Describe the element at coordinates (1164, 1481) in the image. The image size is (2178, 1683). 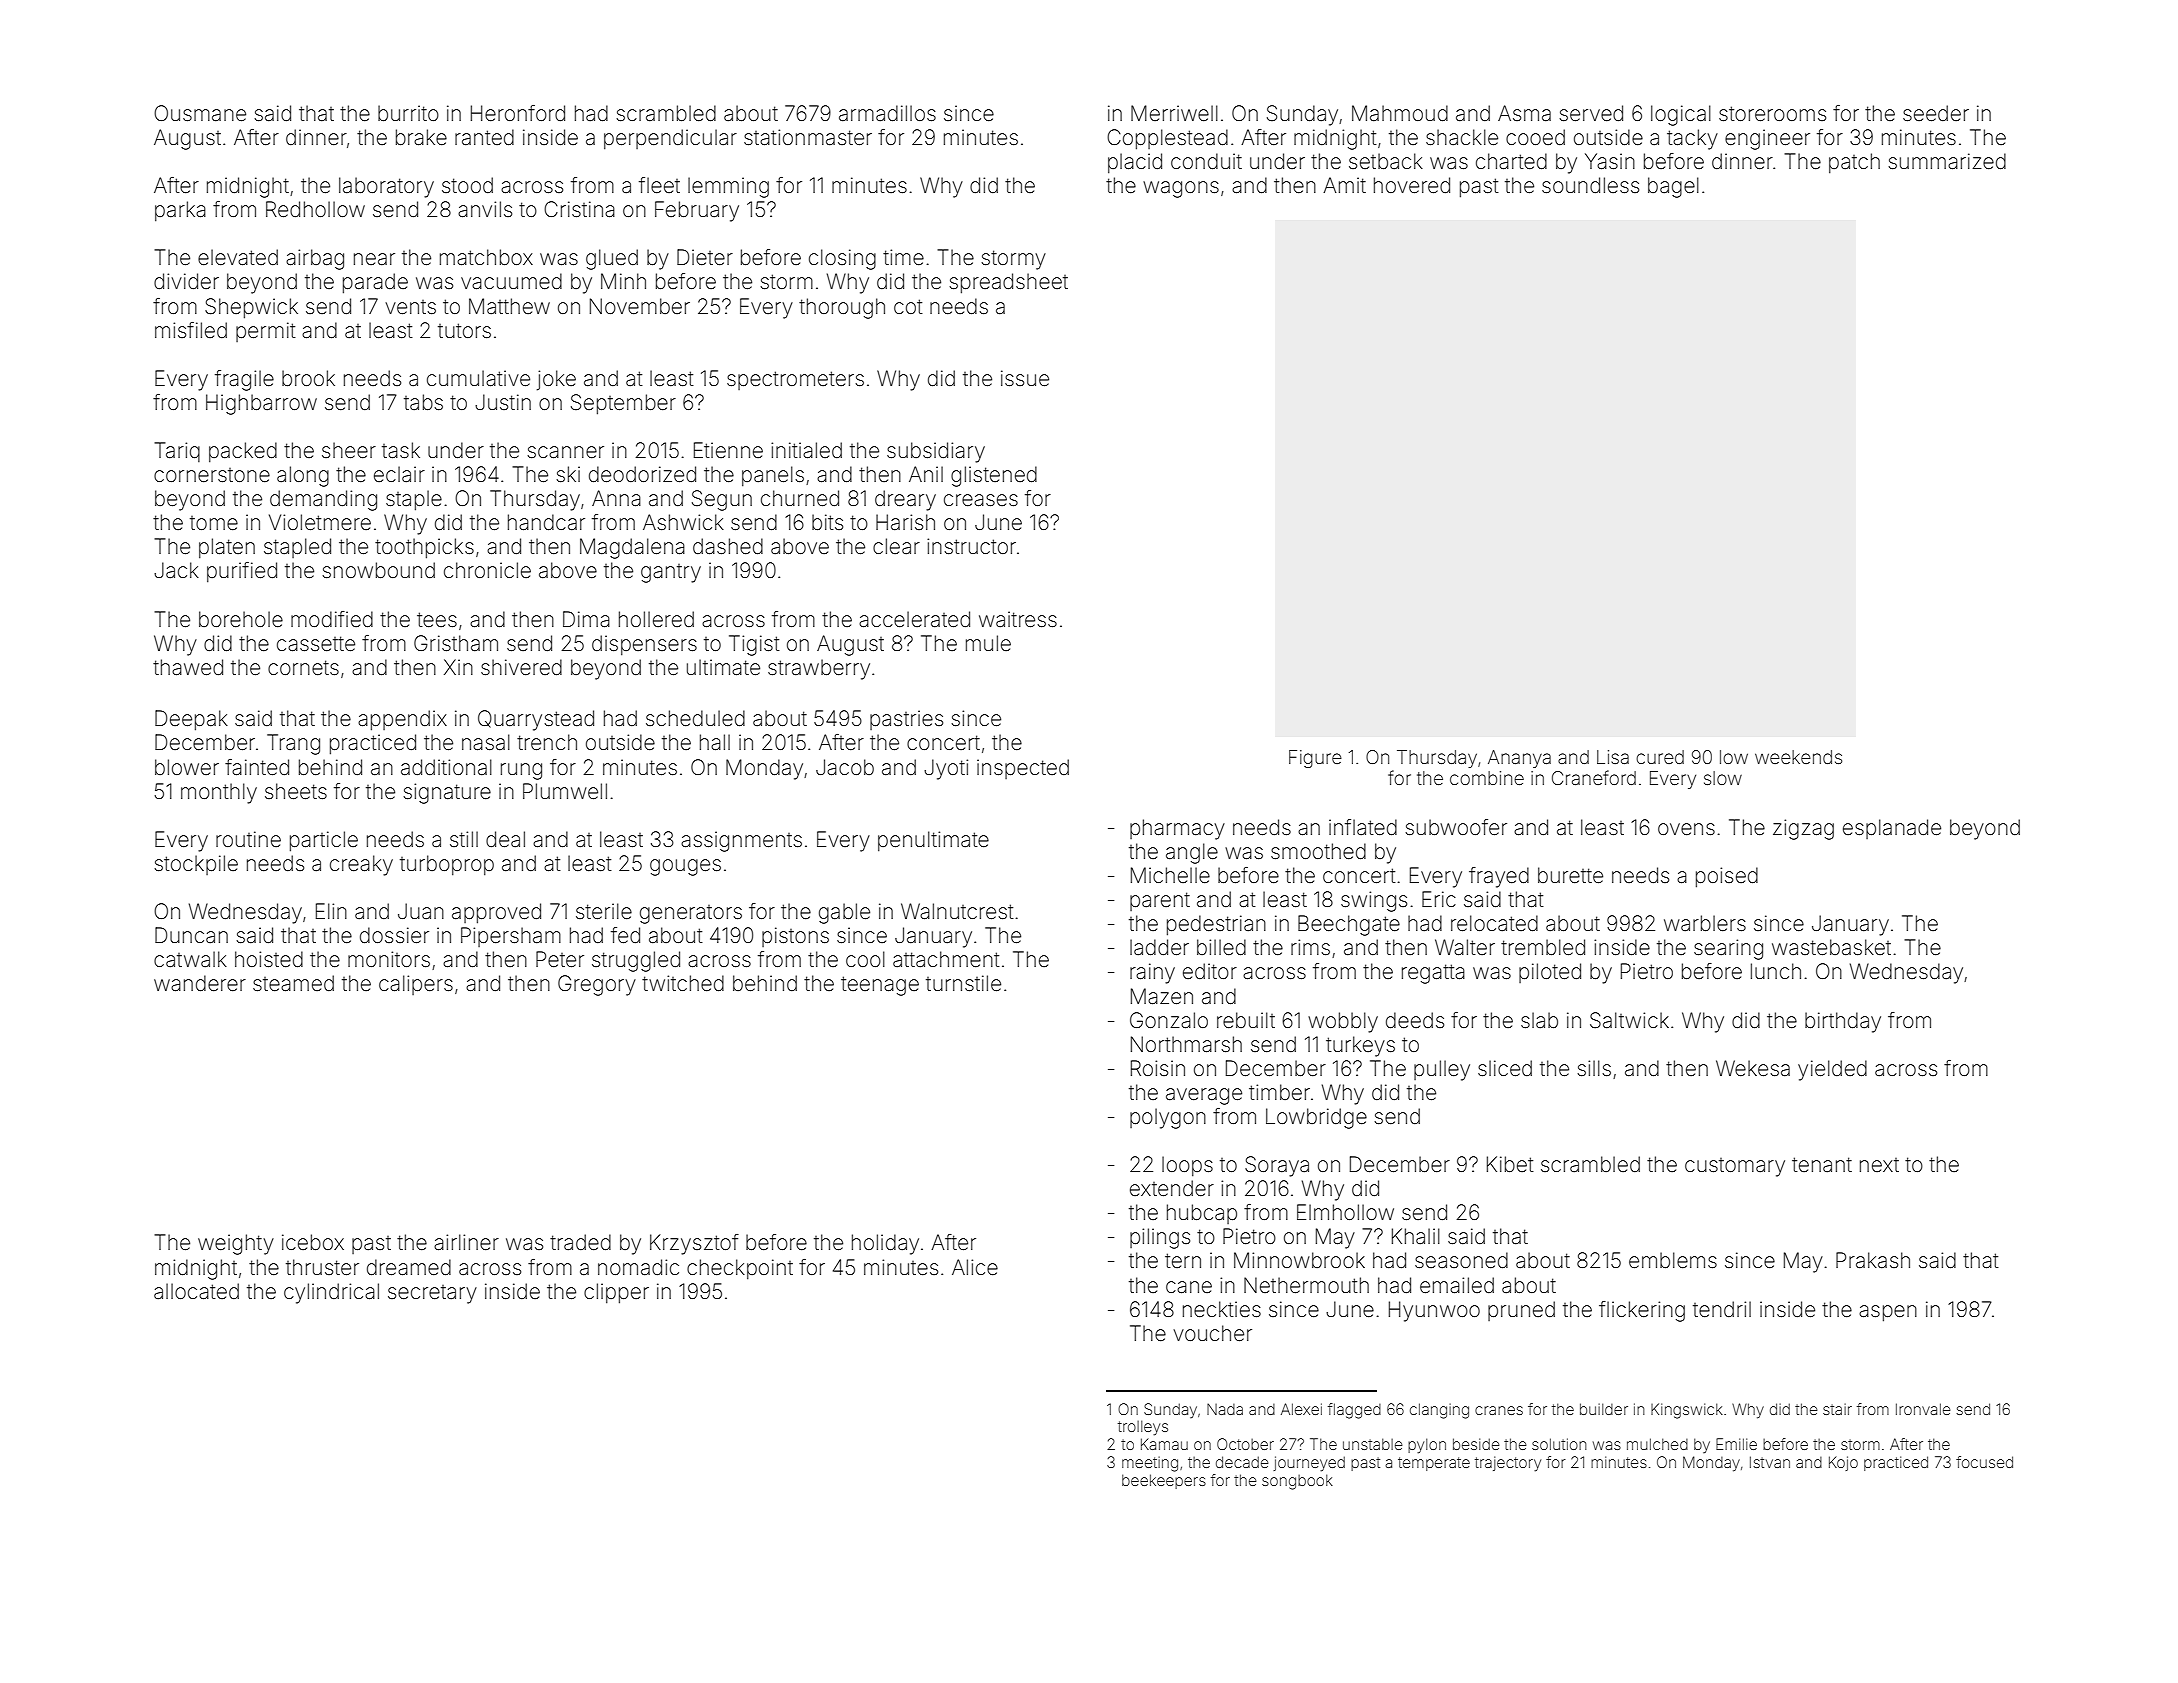
I see `beekeepers` at that location.
